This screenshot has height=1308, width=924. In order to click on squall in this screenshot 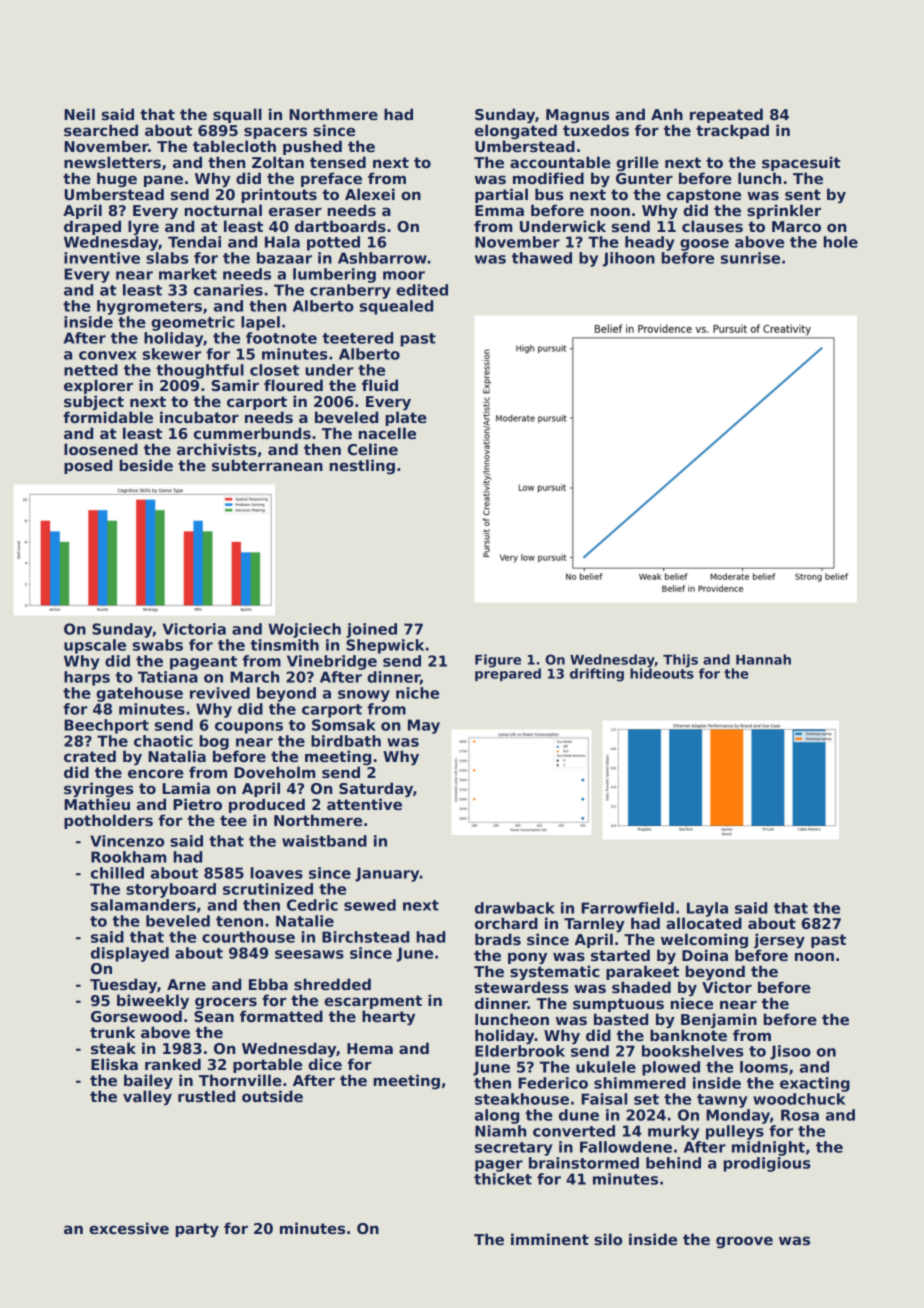, I will do `click(237, 115)`.
